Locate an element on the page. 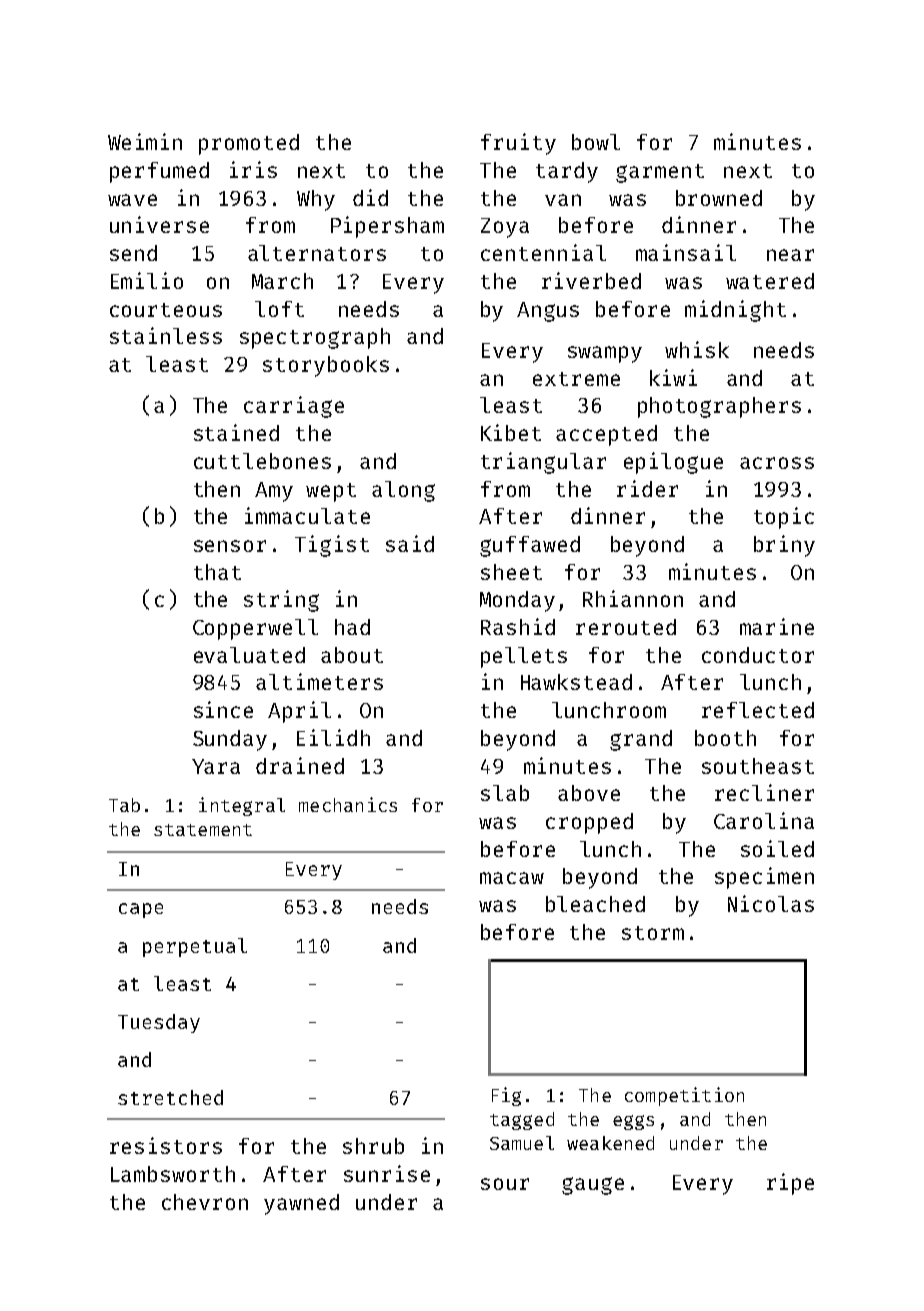  booth is located at coordinates (725, 738).
